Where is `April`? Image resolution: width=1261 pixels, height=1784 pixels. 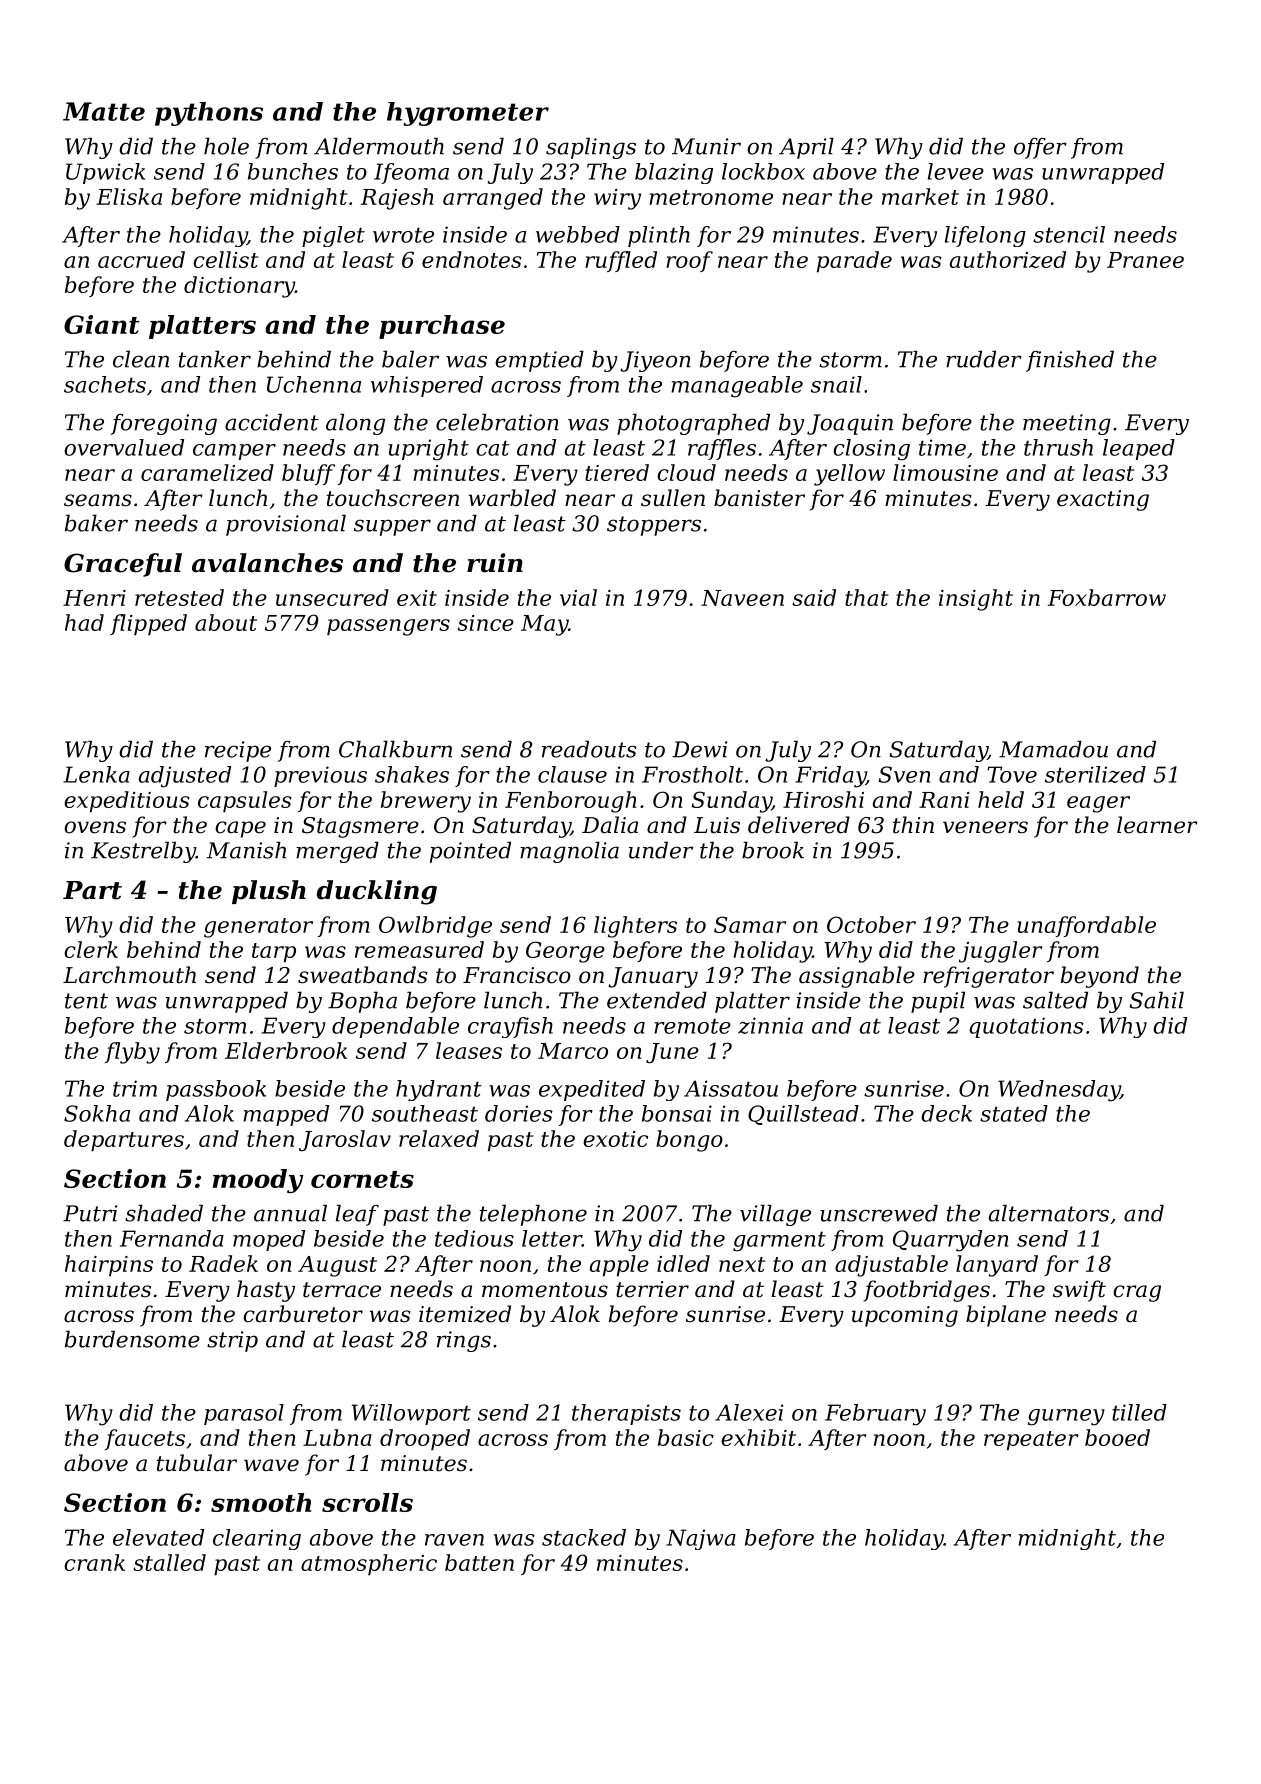 April is located at coordinates (806, 148).
